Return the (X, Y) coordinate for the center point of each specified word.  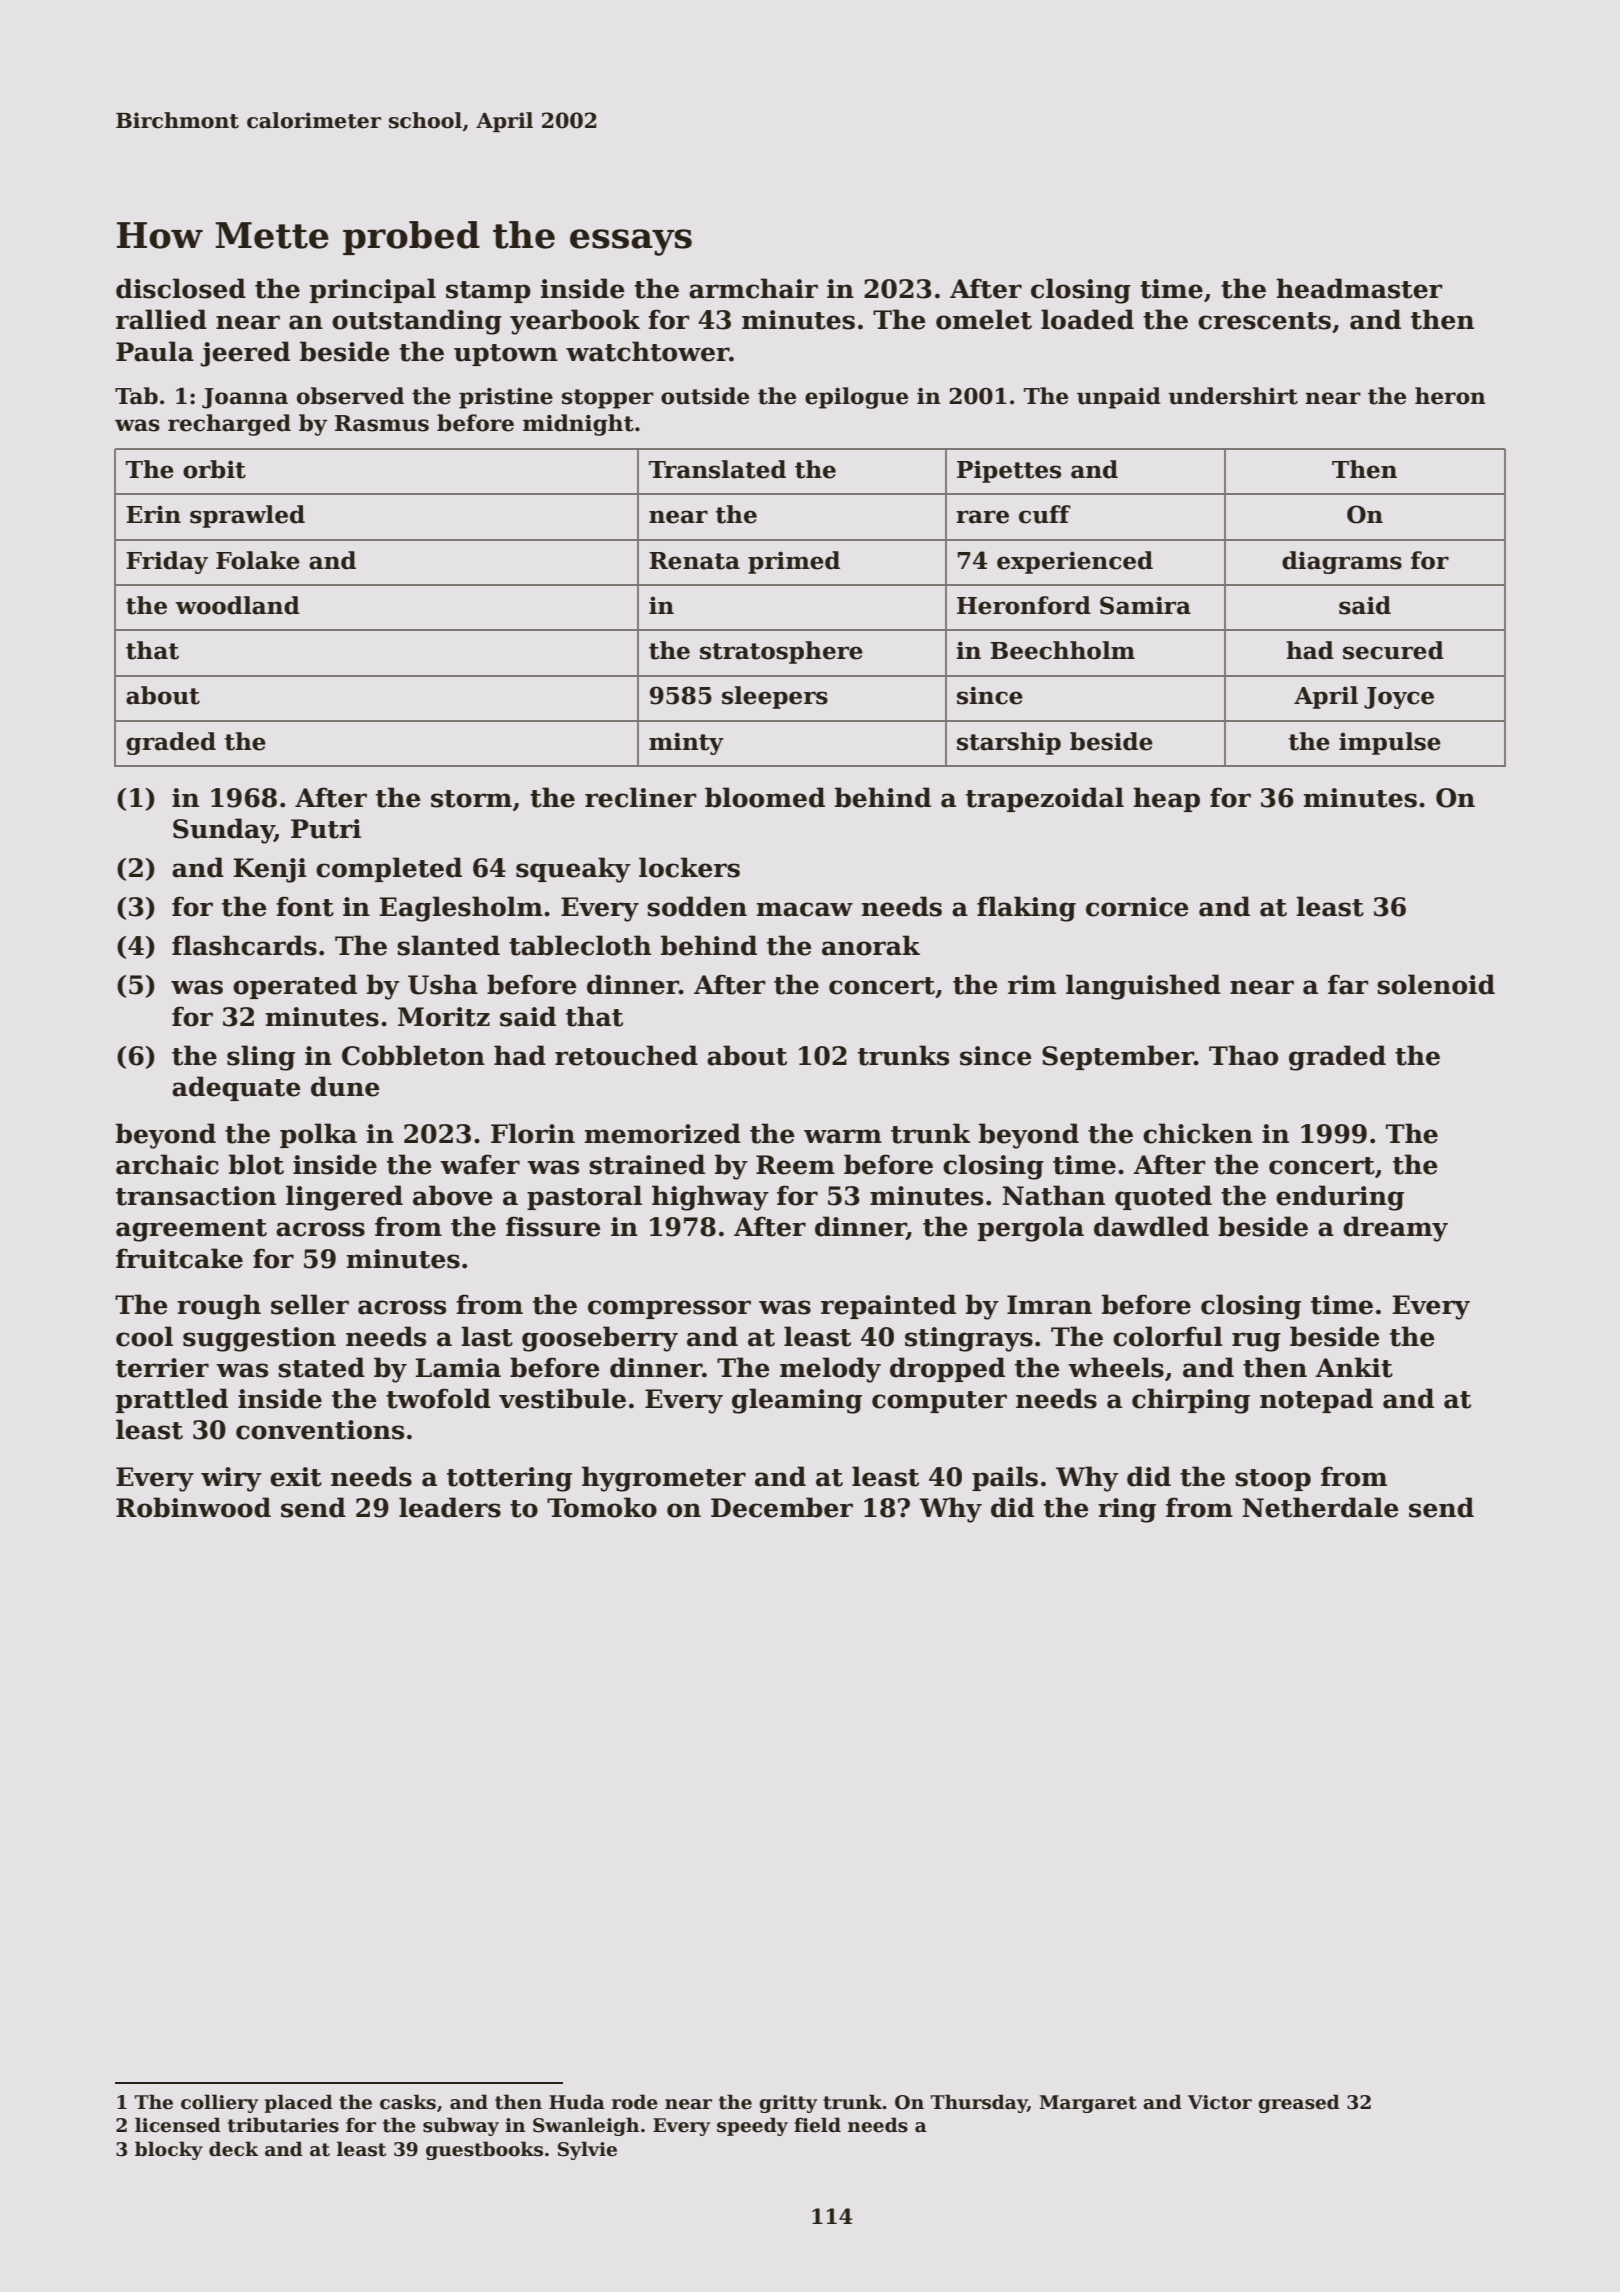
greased (1299, 2103)
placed (298, 2103)
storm (471, 799)
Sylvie (587, 2150)
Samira (1145, 605)
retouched (626, 1055)
